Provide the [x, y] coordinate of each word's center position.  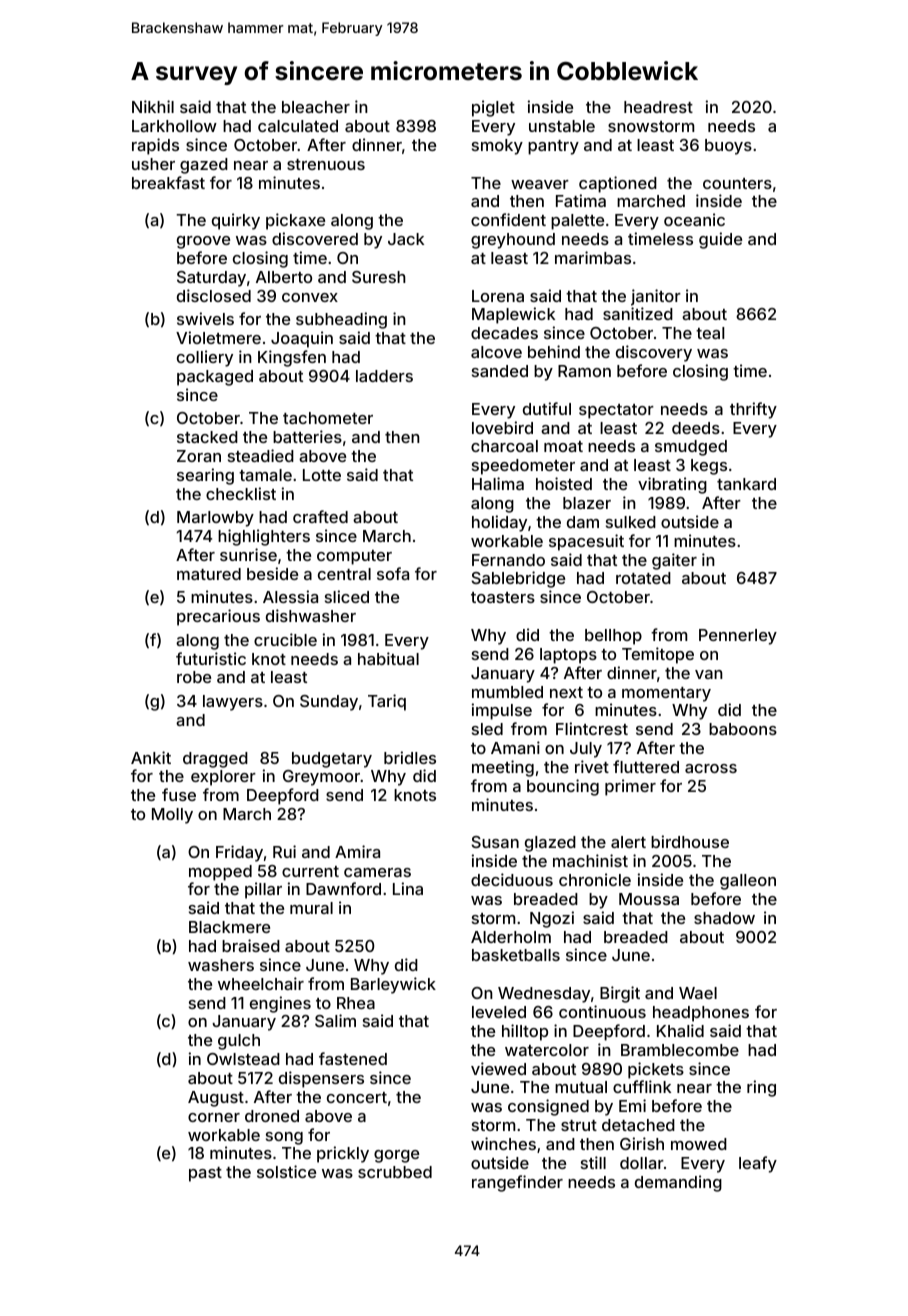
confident [508, 219]
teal [710, 333]
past [205, 1174]
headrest [658, 107]
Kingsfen [292, 358]
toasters [503, 597]
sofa [393, 573]
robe [194, 677]
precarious [218, 617]
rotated [643, 578]
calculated [298, 126]
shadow [724, 918]
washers [221, 965]
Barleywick [393, 985]
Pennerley [738, 637]
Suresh [379, 277]
